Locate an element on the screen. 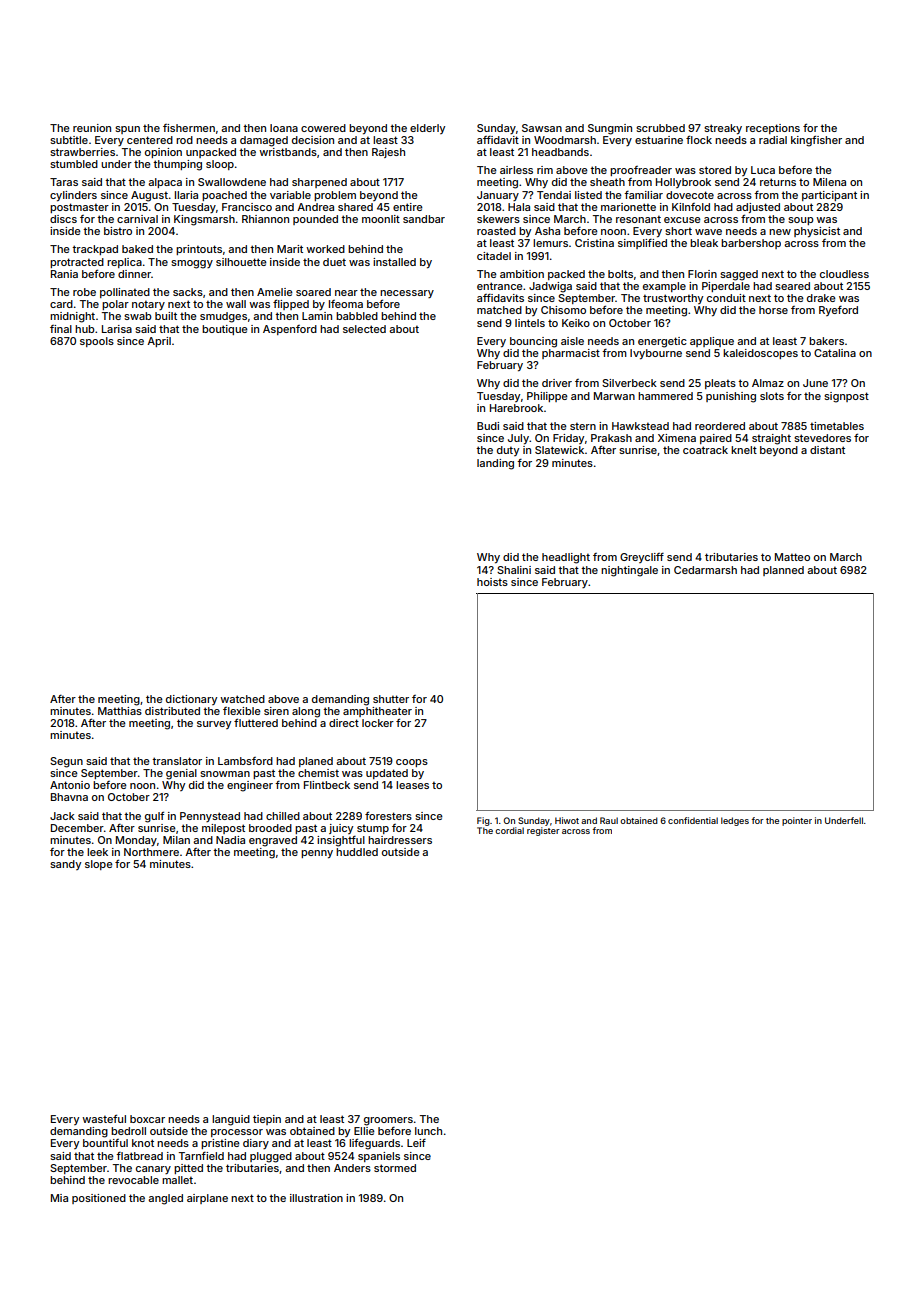 Image resolution: width=924 pixels, height=1308 pixels. confidential is located at coordinates (693, 820).
